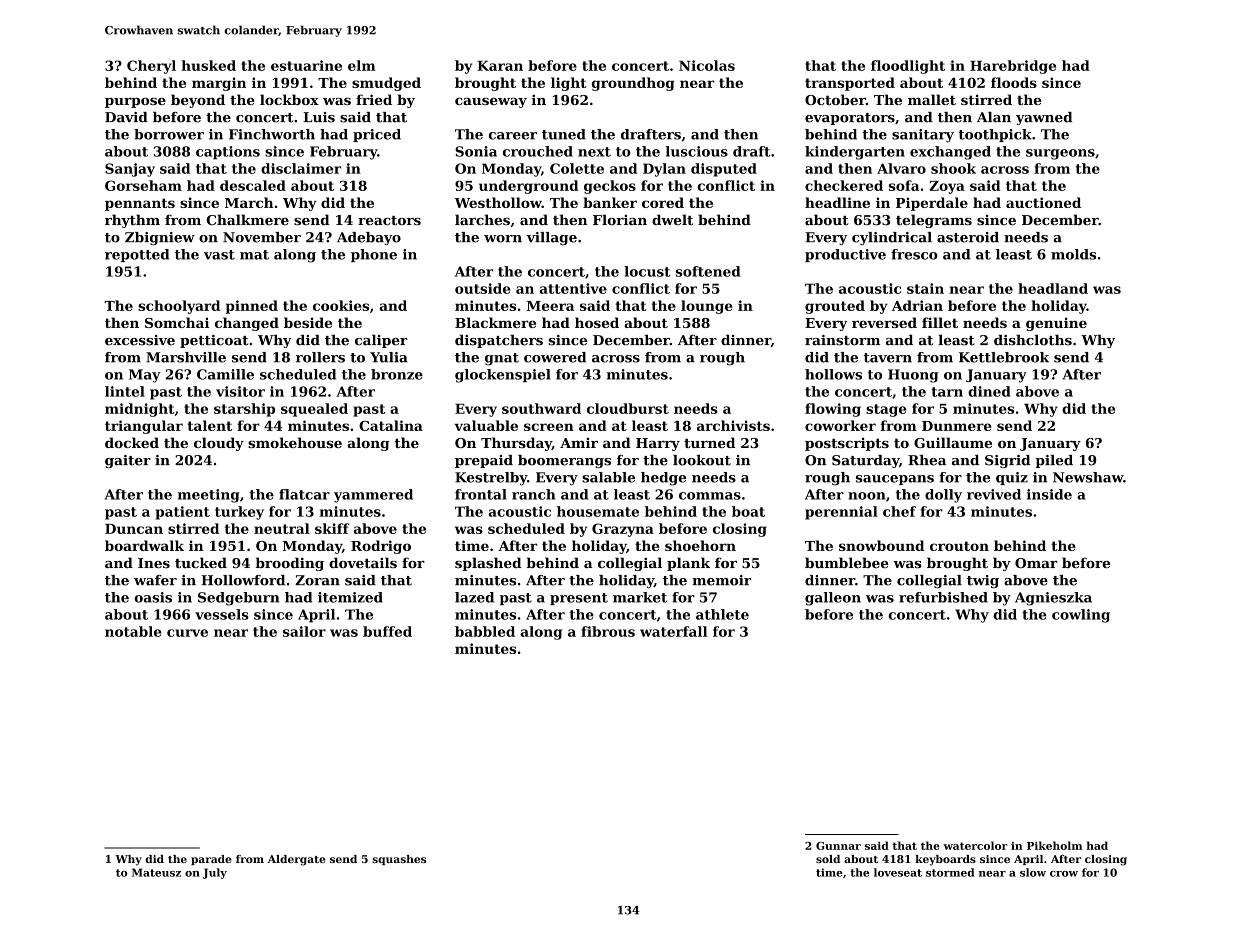  What do you see at coordinates (1013, 67) in the document?
I see `Harebridge` at bounding box center [1013, 67].
